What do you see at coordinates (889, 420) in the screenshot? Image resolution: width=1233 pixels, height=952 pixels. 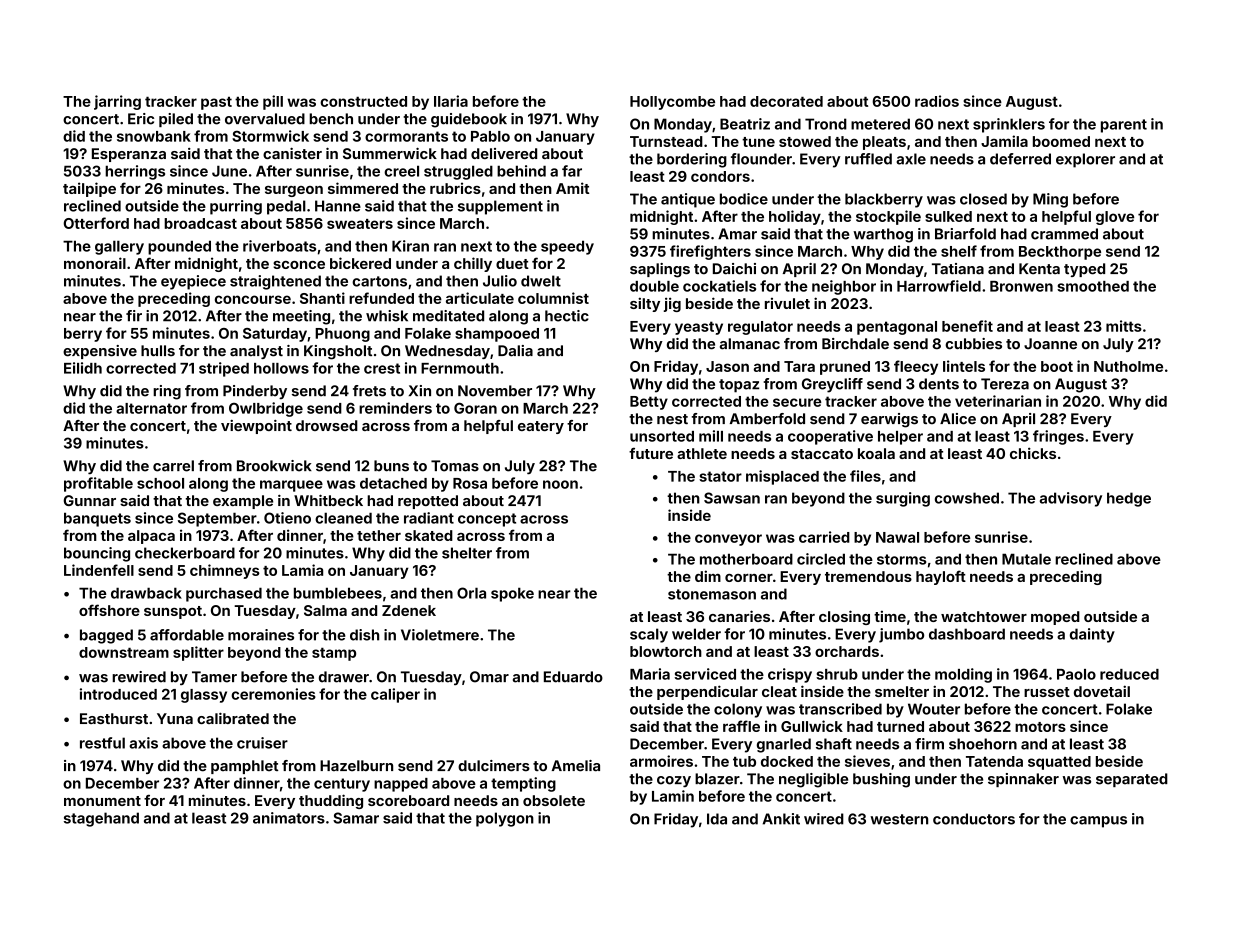 I see `earwigs` at bounding box center [889, 420].
